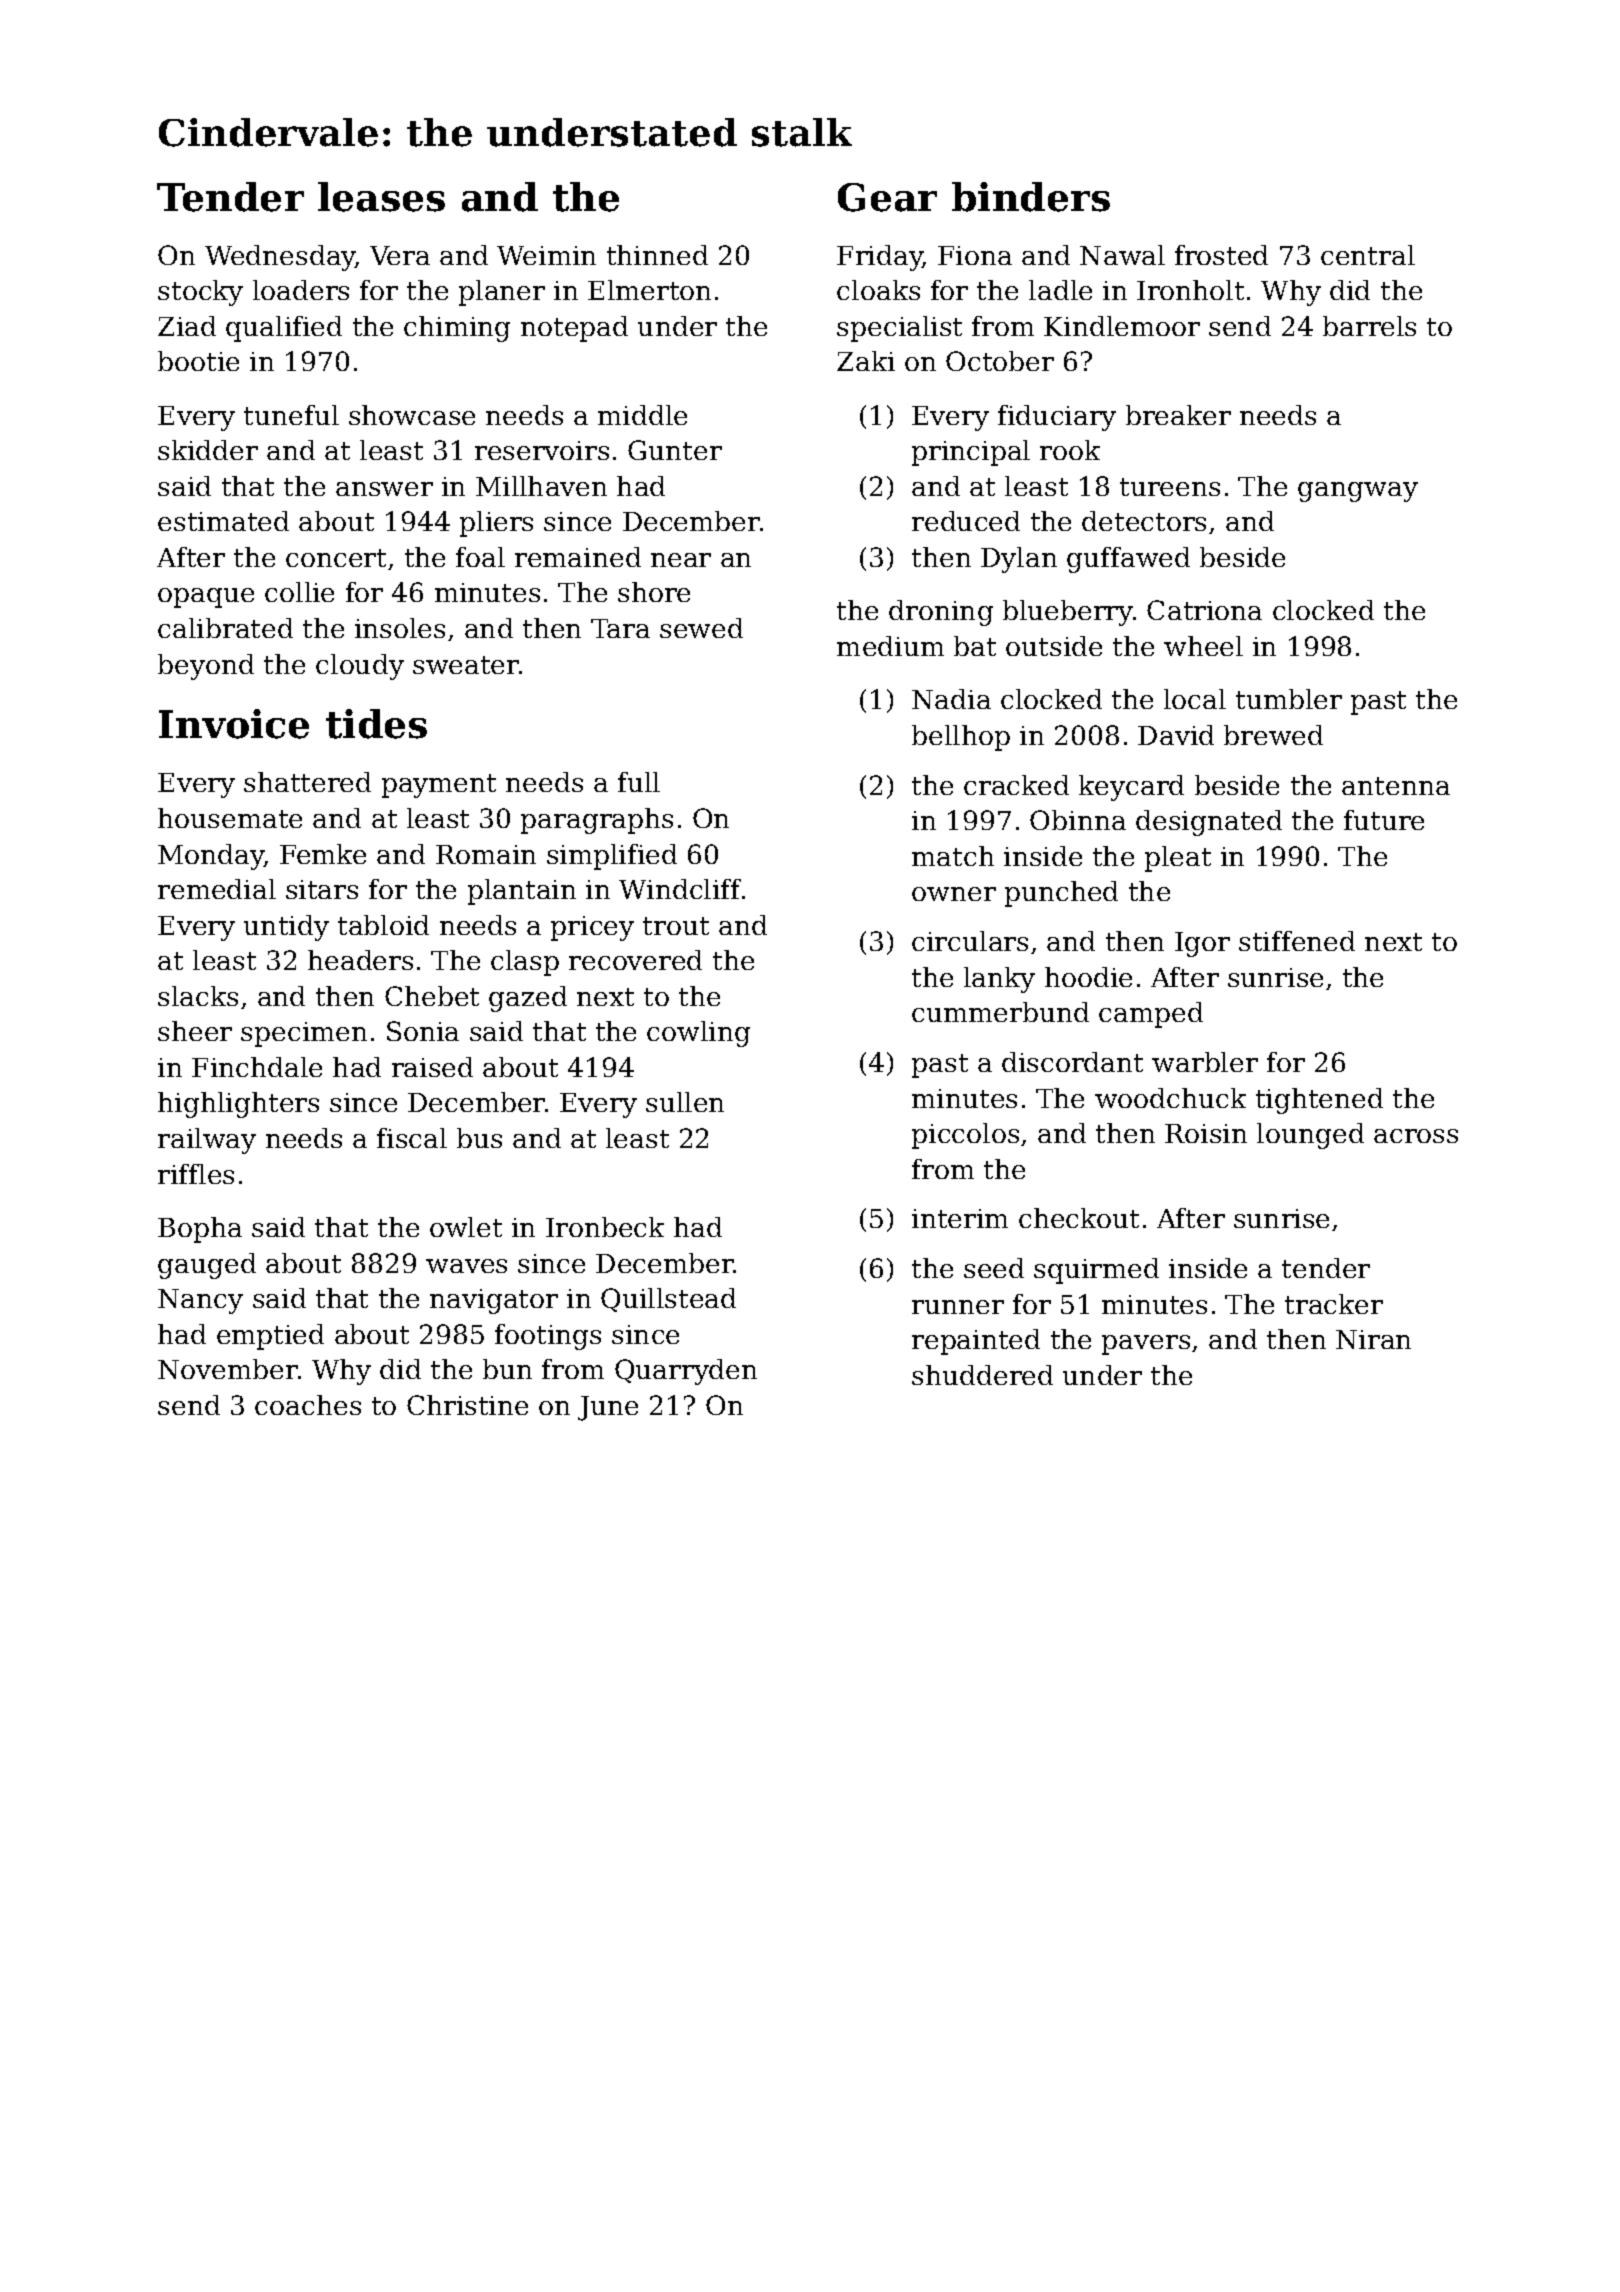 The width and height of the screenshot is (1620, 2292). I want to click on Ironbeck, so click(605, 1227).
